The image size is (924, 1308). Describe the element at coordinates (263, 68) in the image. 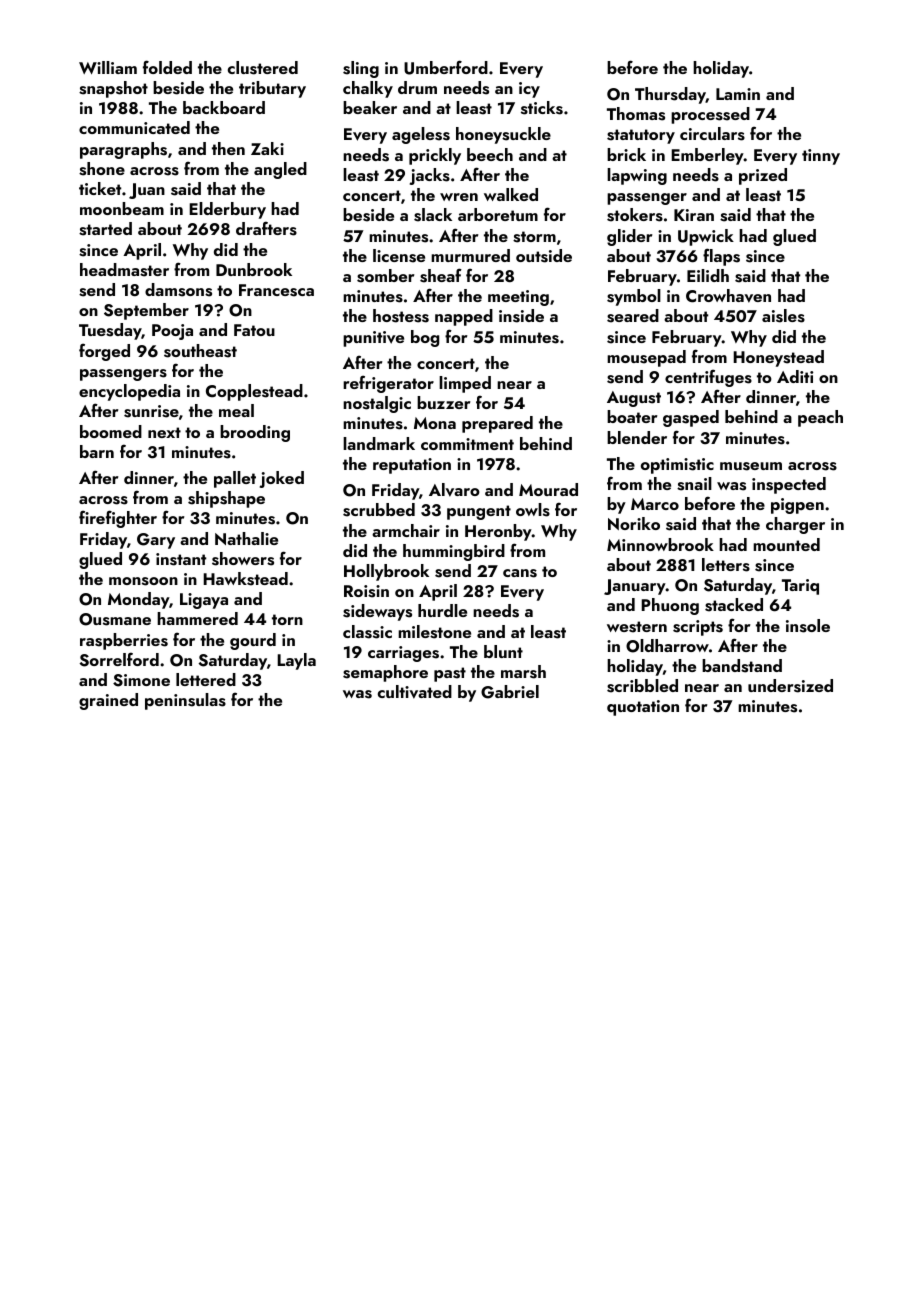

I see `clustered` at that location.
